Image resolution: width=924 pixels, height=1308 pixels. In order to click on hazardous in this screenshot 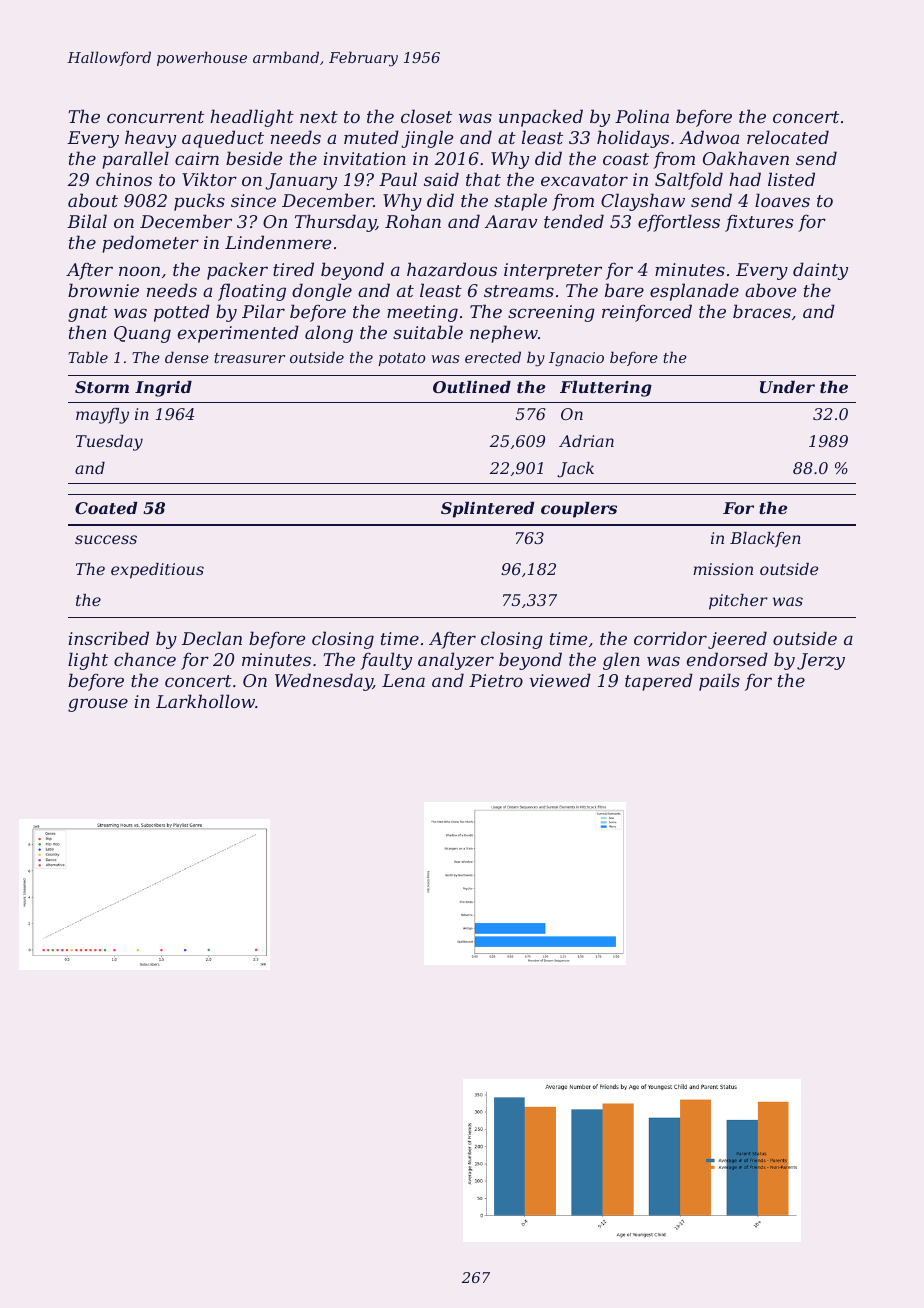, I will do `click(452, 269)`.
